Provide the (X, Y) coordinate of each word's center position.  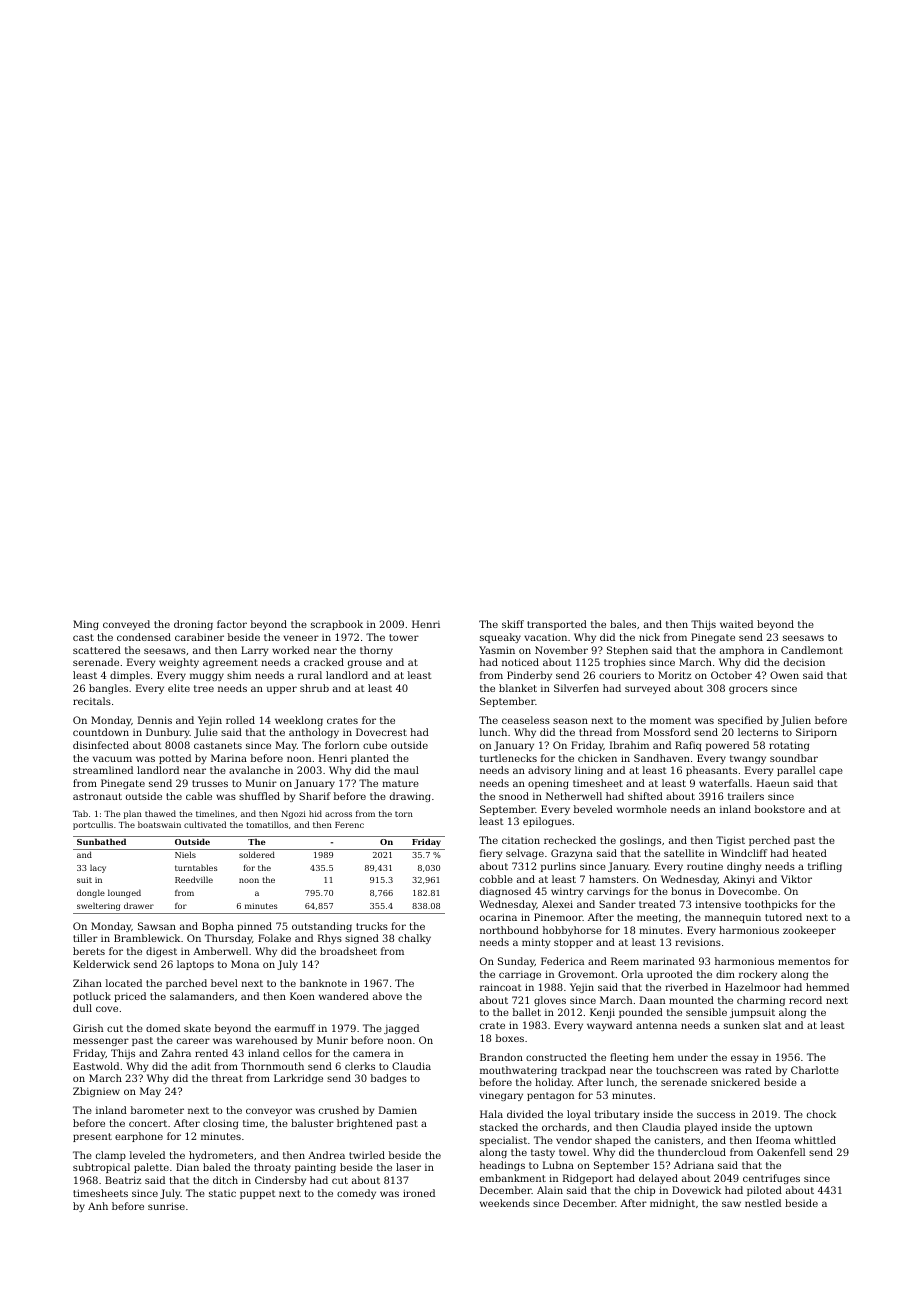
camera (371, 1054)
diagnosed (505, 892)
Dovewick (696, 1190)
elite (179, 688)
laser (408, 1167)
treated (657, 904)
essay (744, 1059)
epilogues (547, 822)
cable (199, 796)
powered (727, 746)
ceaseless (526, 720)
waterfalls (724, 783)
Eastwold (96, 1066)
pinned (254, 927)
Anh (98, 1206)
